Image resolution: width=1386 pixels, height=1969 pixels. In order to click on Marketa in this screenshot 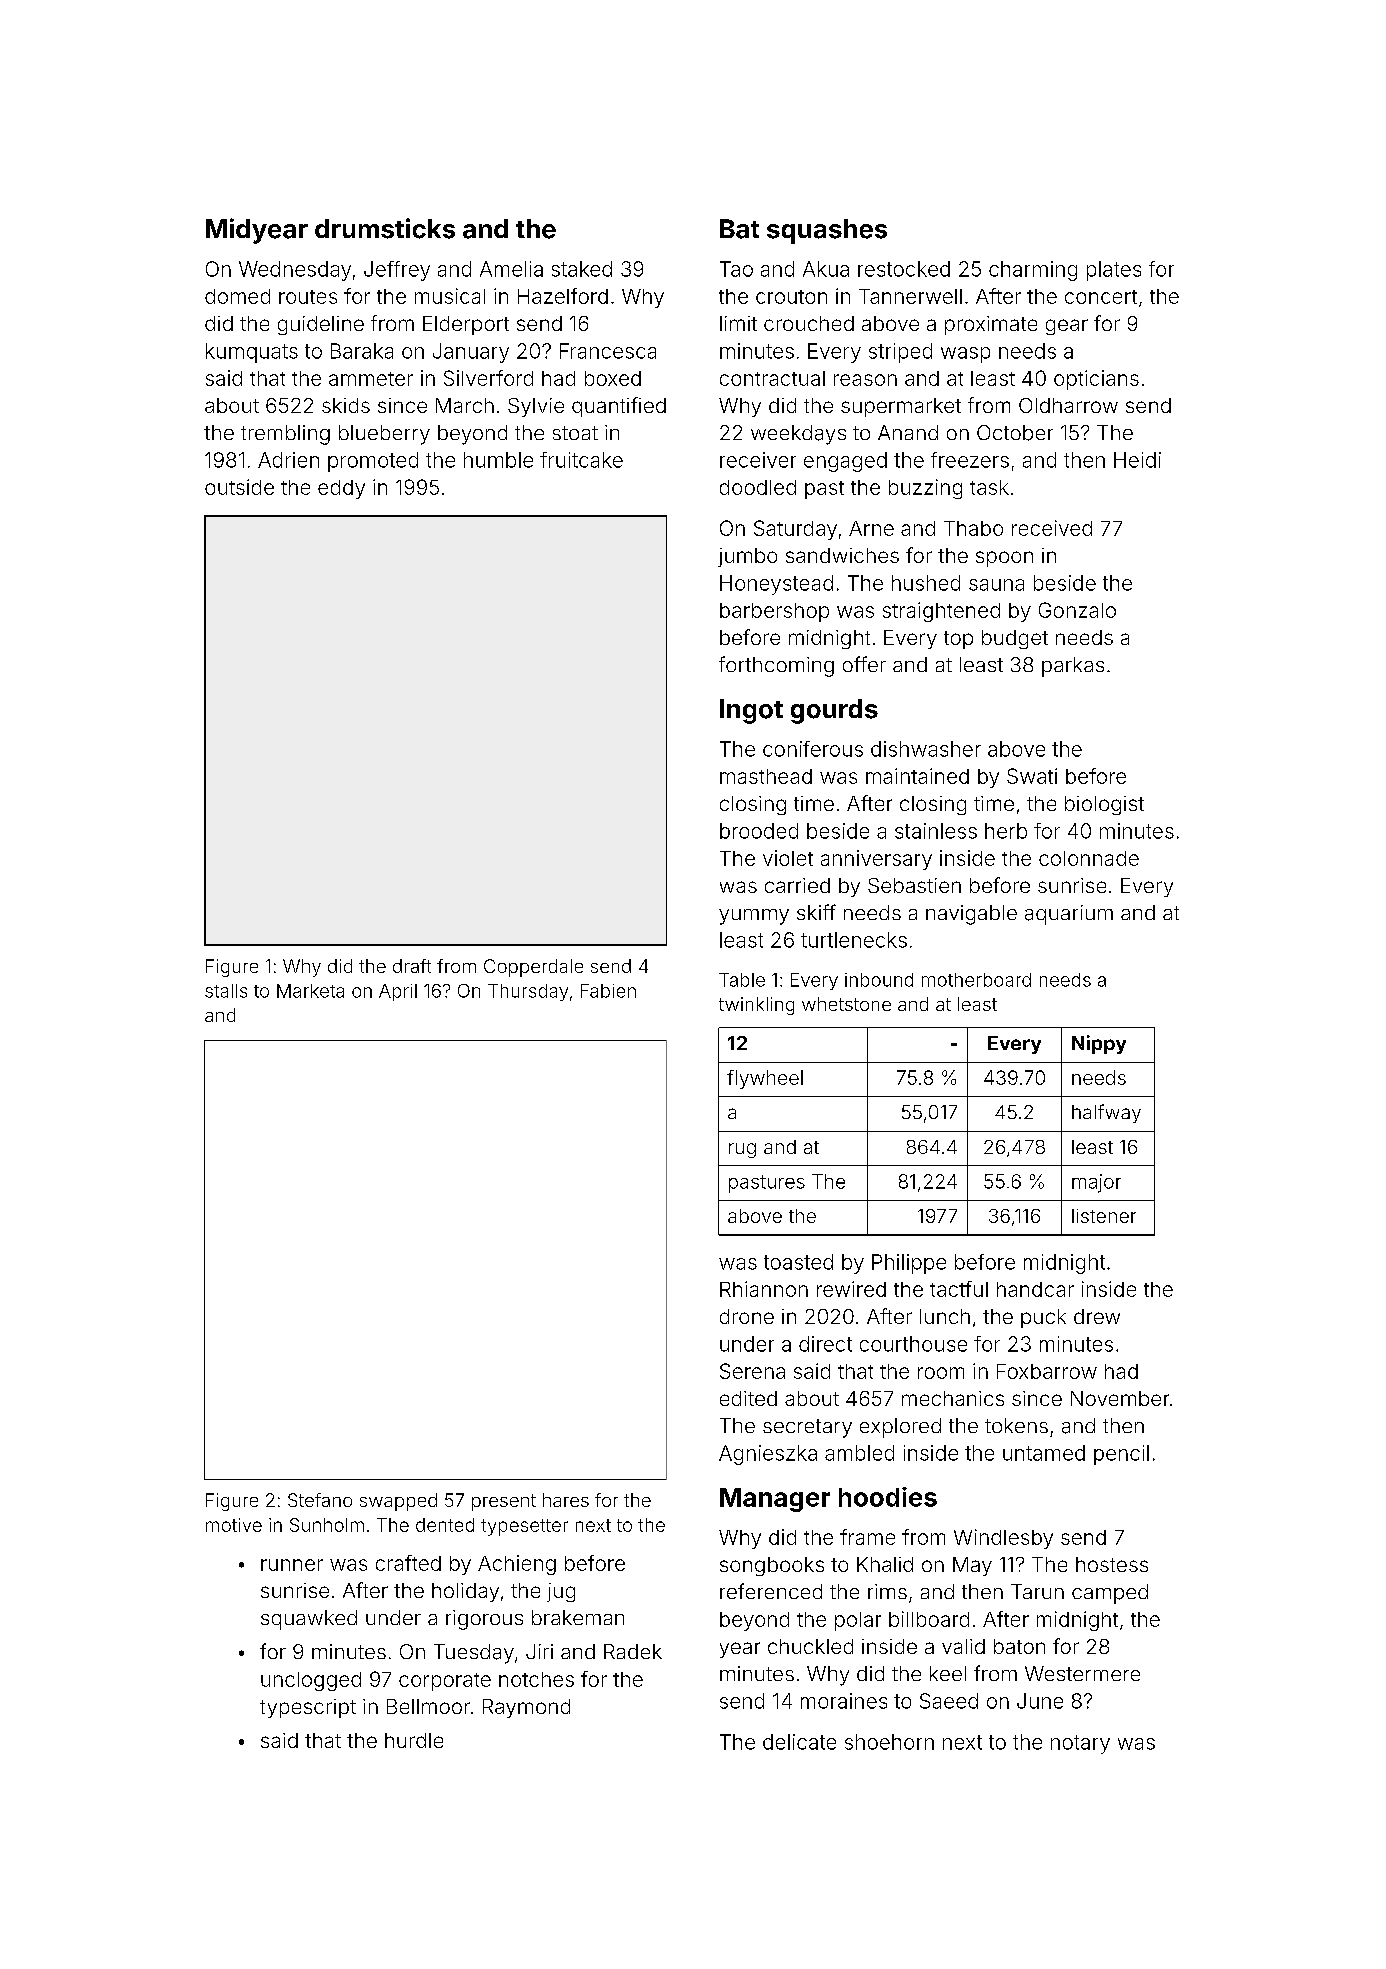, I will do `click(310, 991)`.
